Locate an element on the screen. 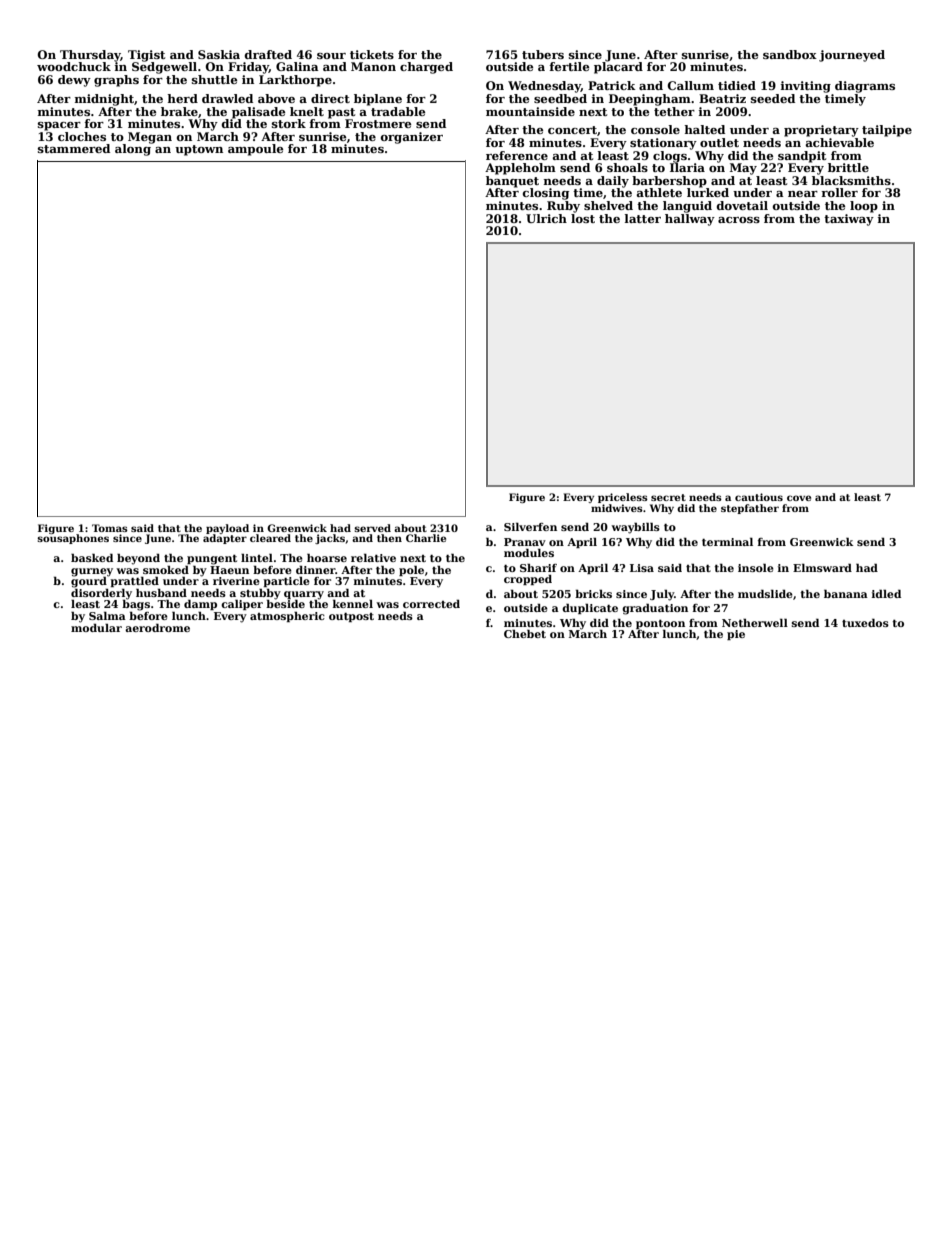 This screenshot has height=1233, width=952. sandpit is located at coordinates (802, 157).
